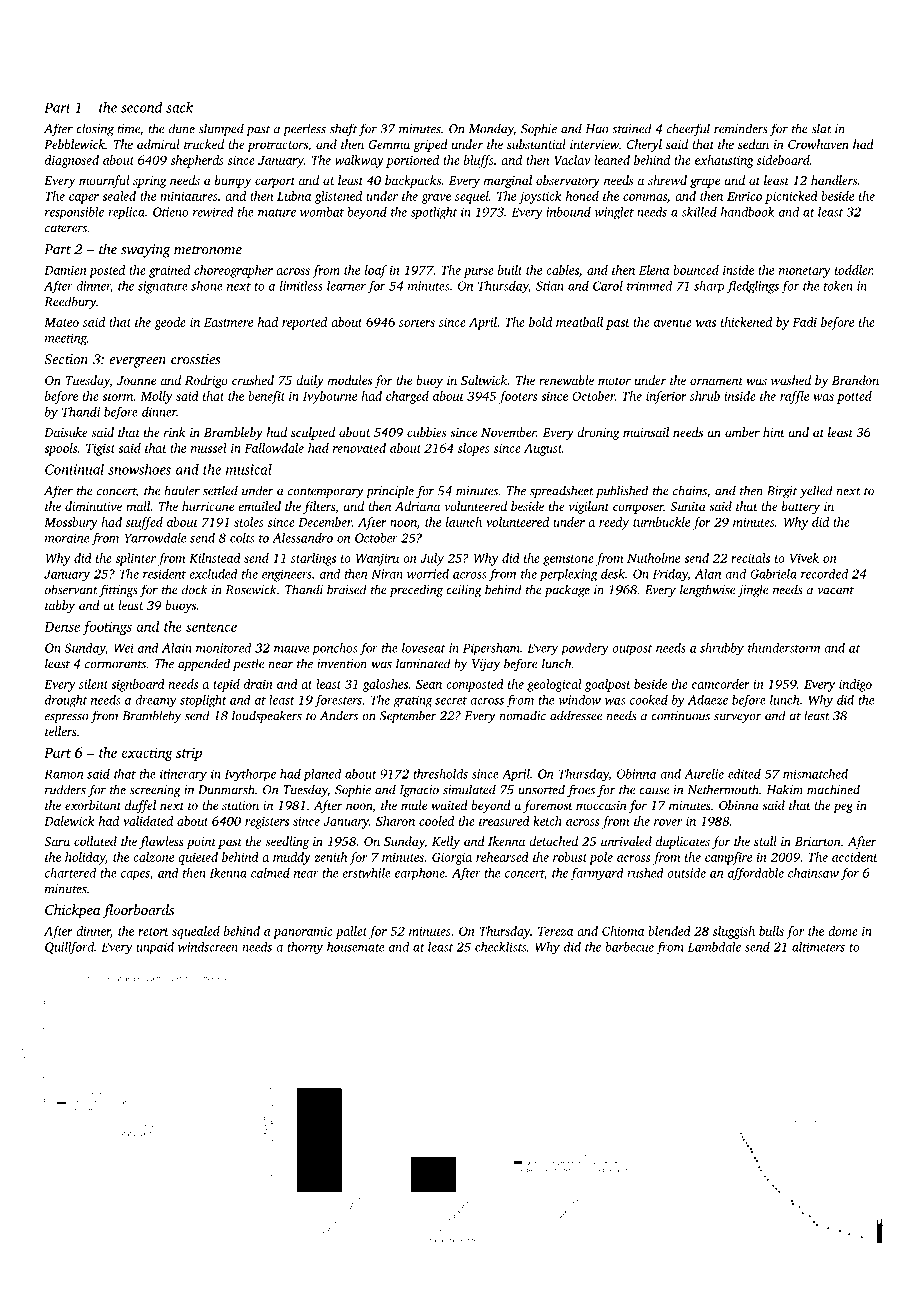 The width and height of the screenshot is (924, 1308). I want to click on renovated, so click(359, 448).
